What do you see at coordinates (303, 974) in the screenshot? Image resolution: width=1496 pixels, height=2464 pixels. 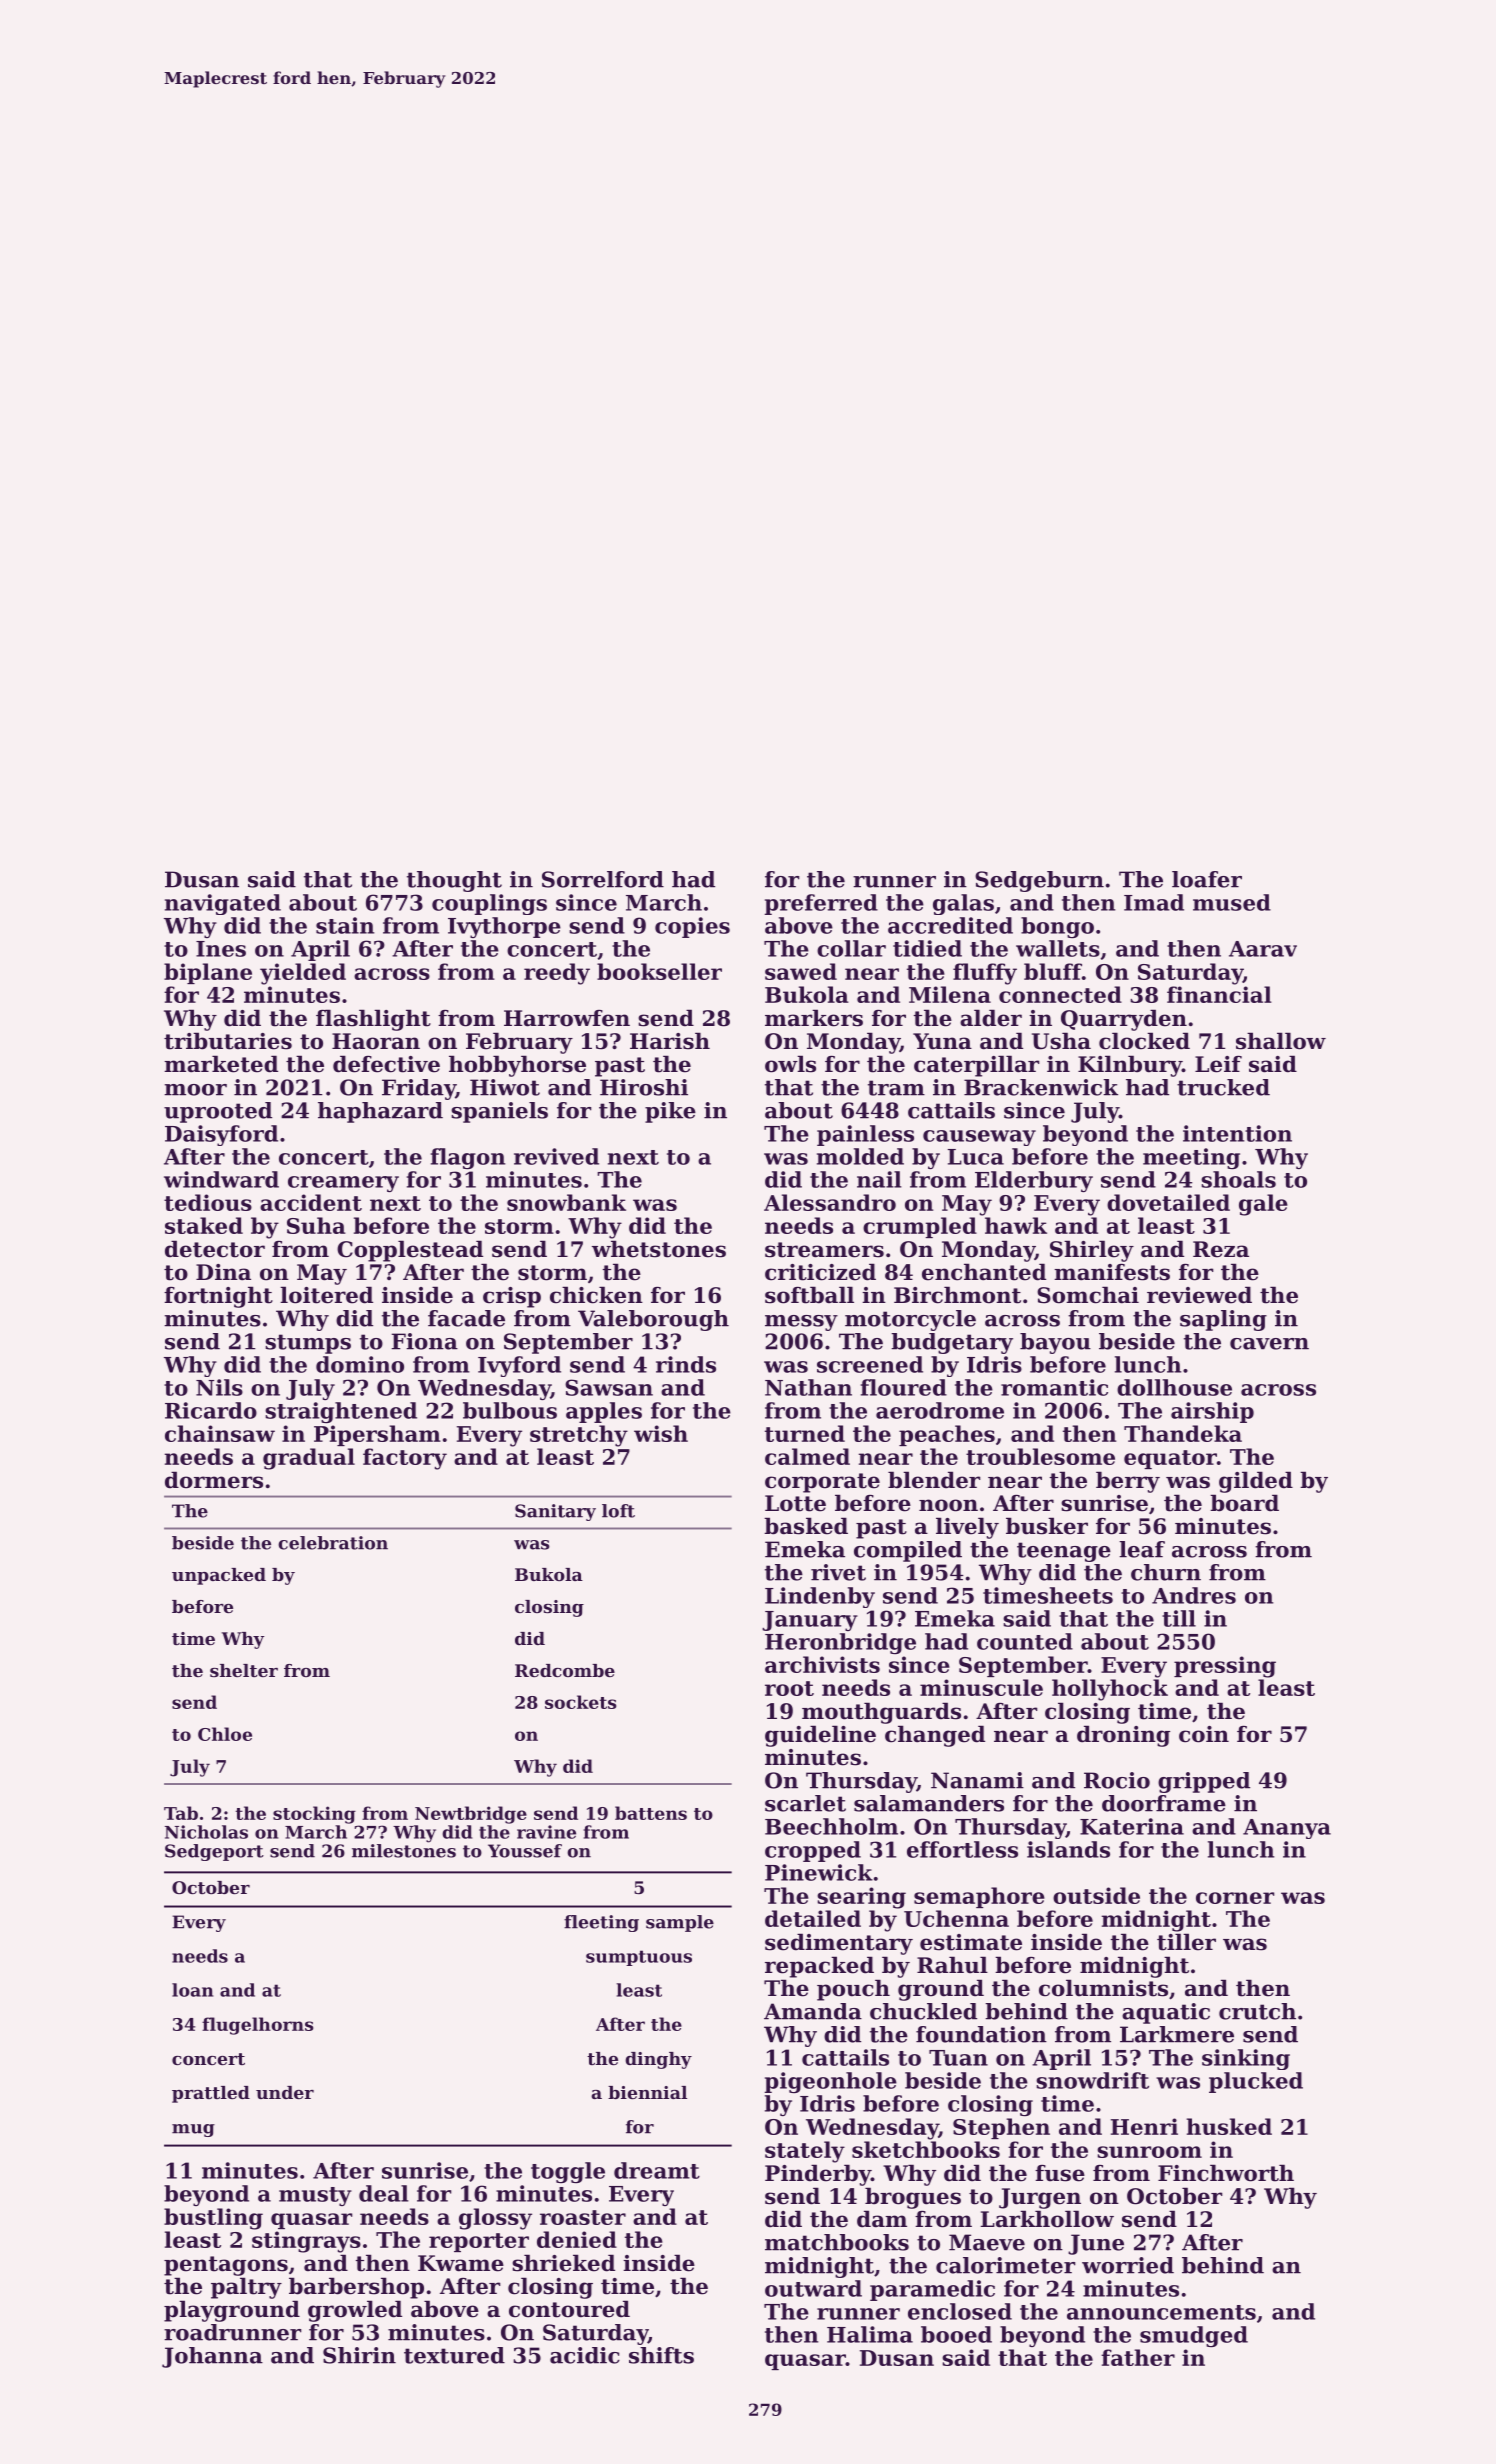 I see `yielded` at bounding box center [303, 974].
